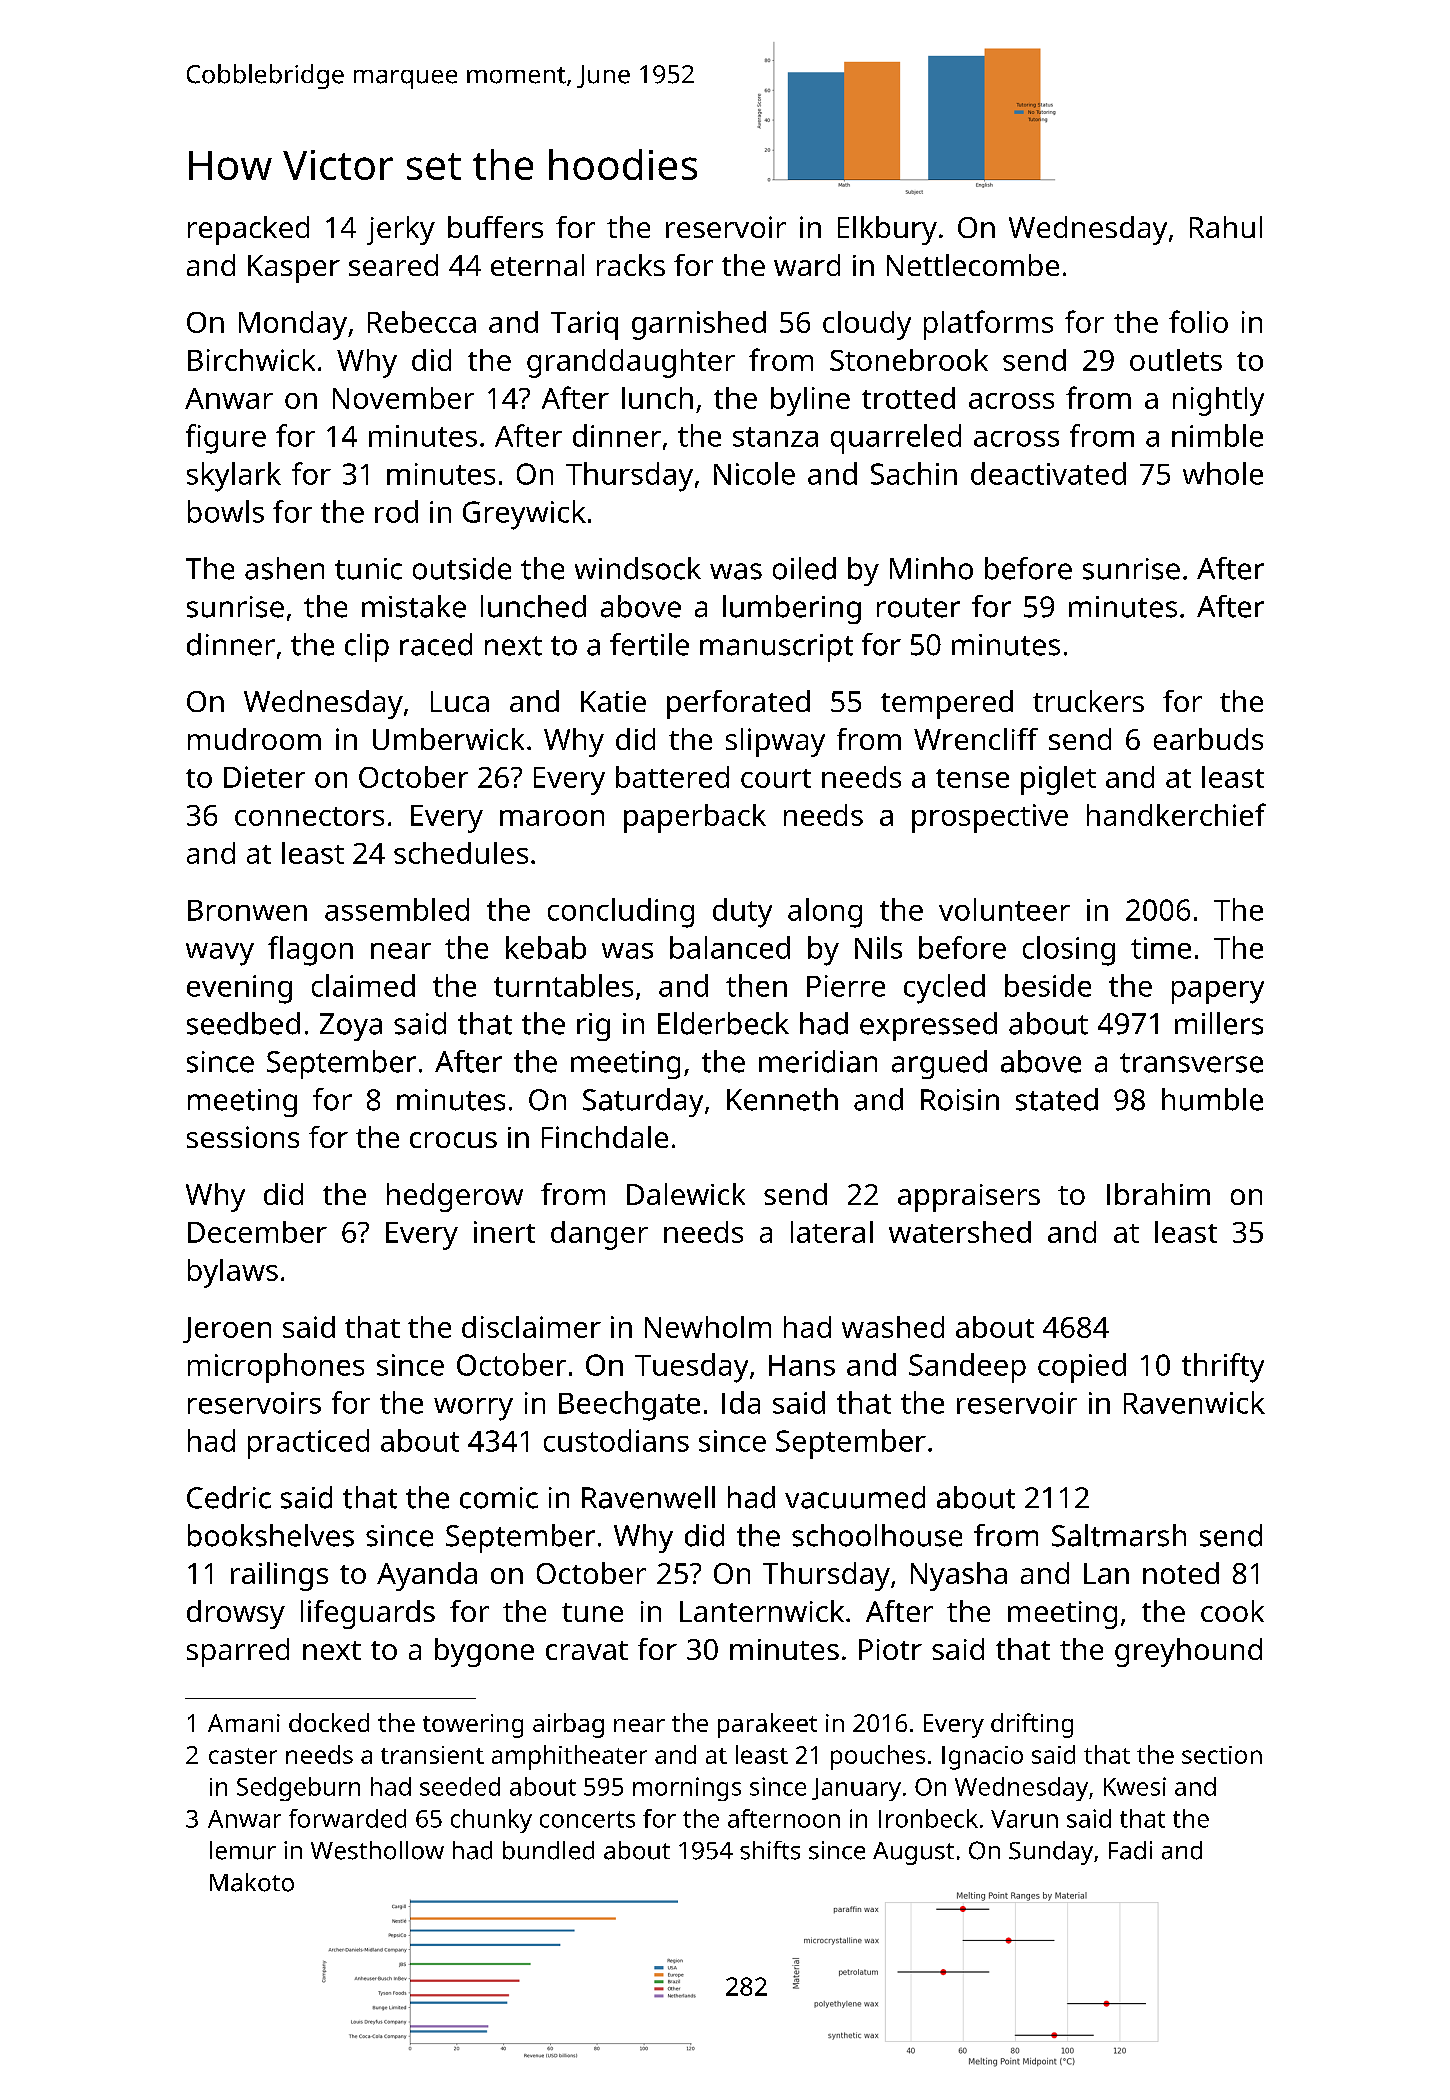  Describe the element at coordinates (887, 230) in the page. I see `Elkbury` at that location.
